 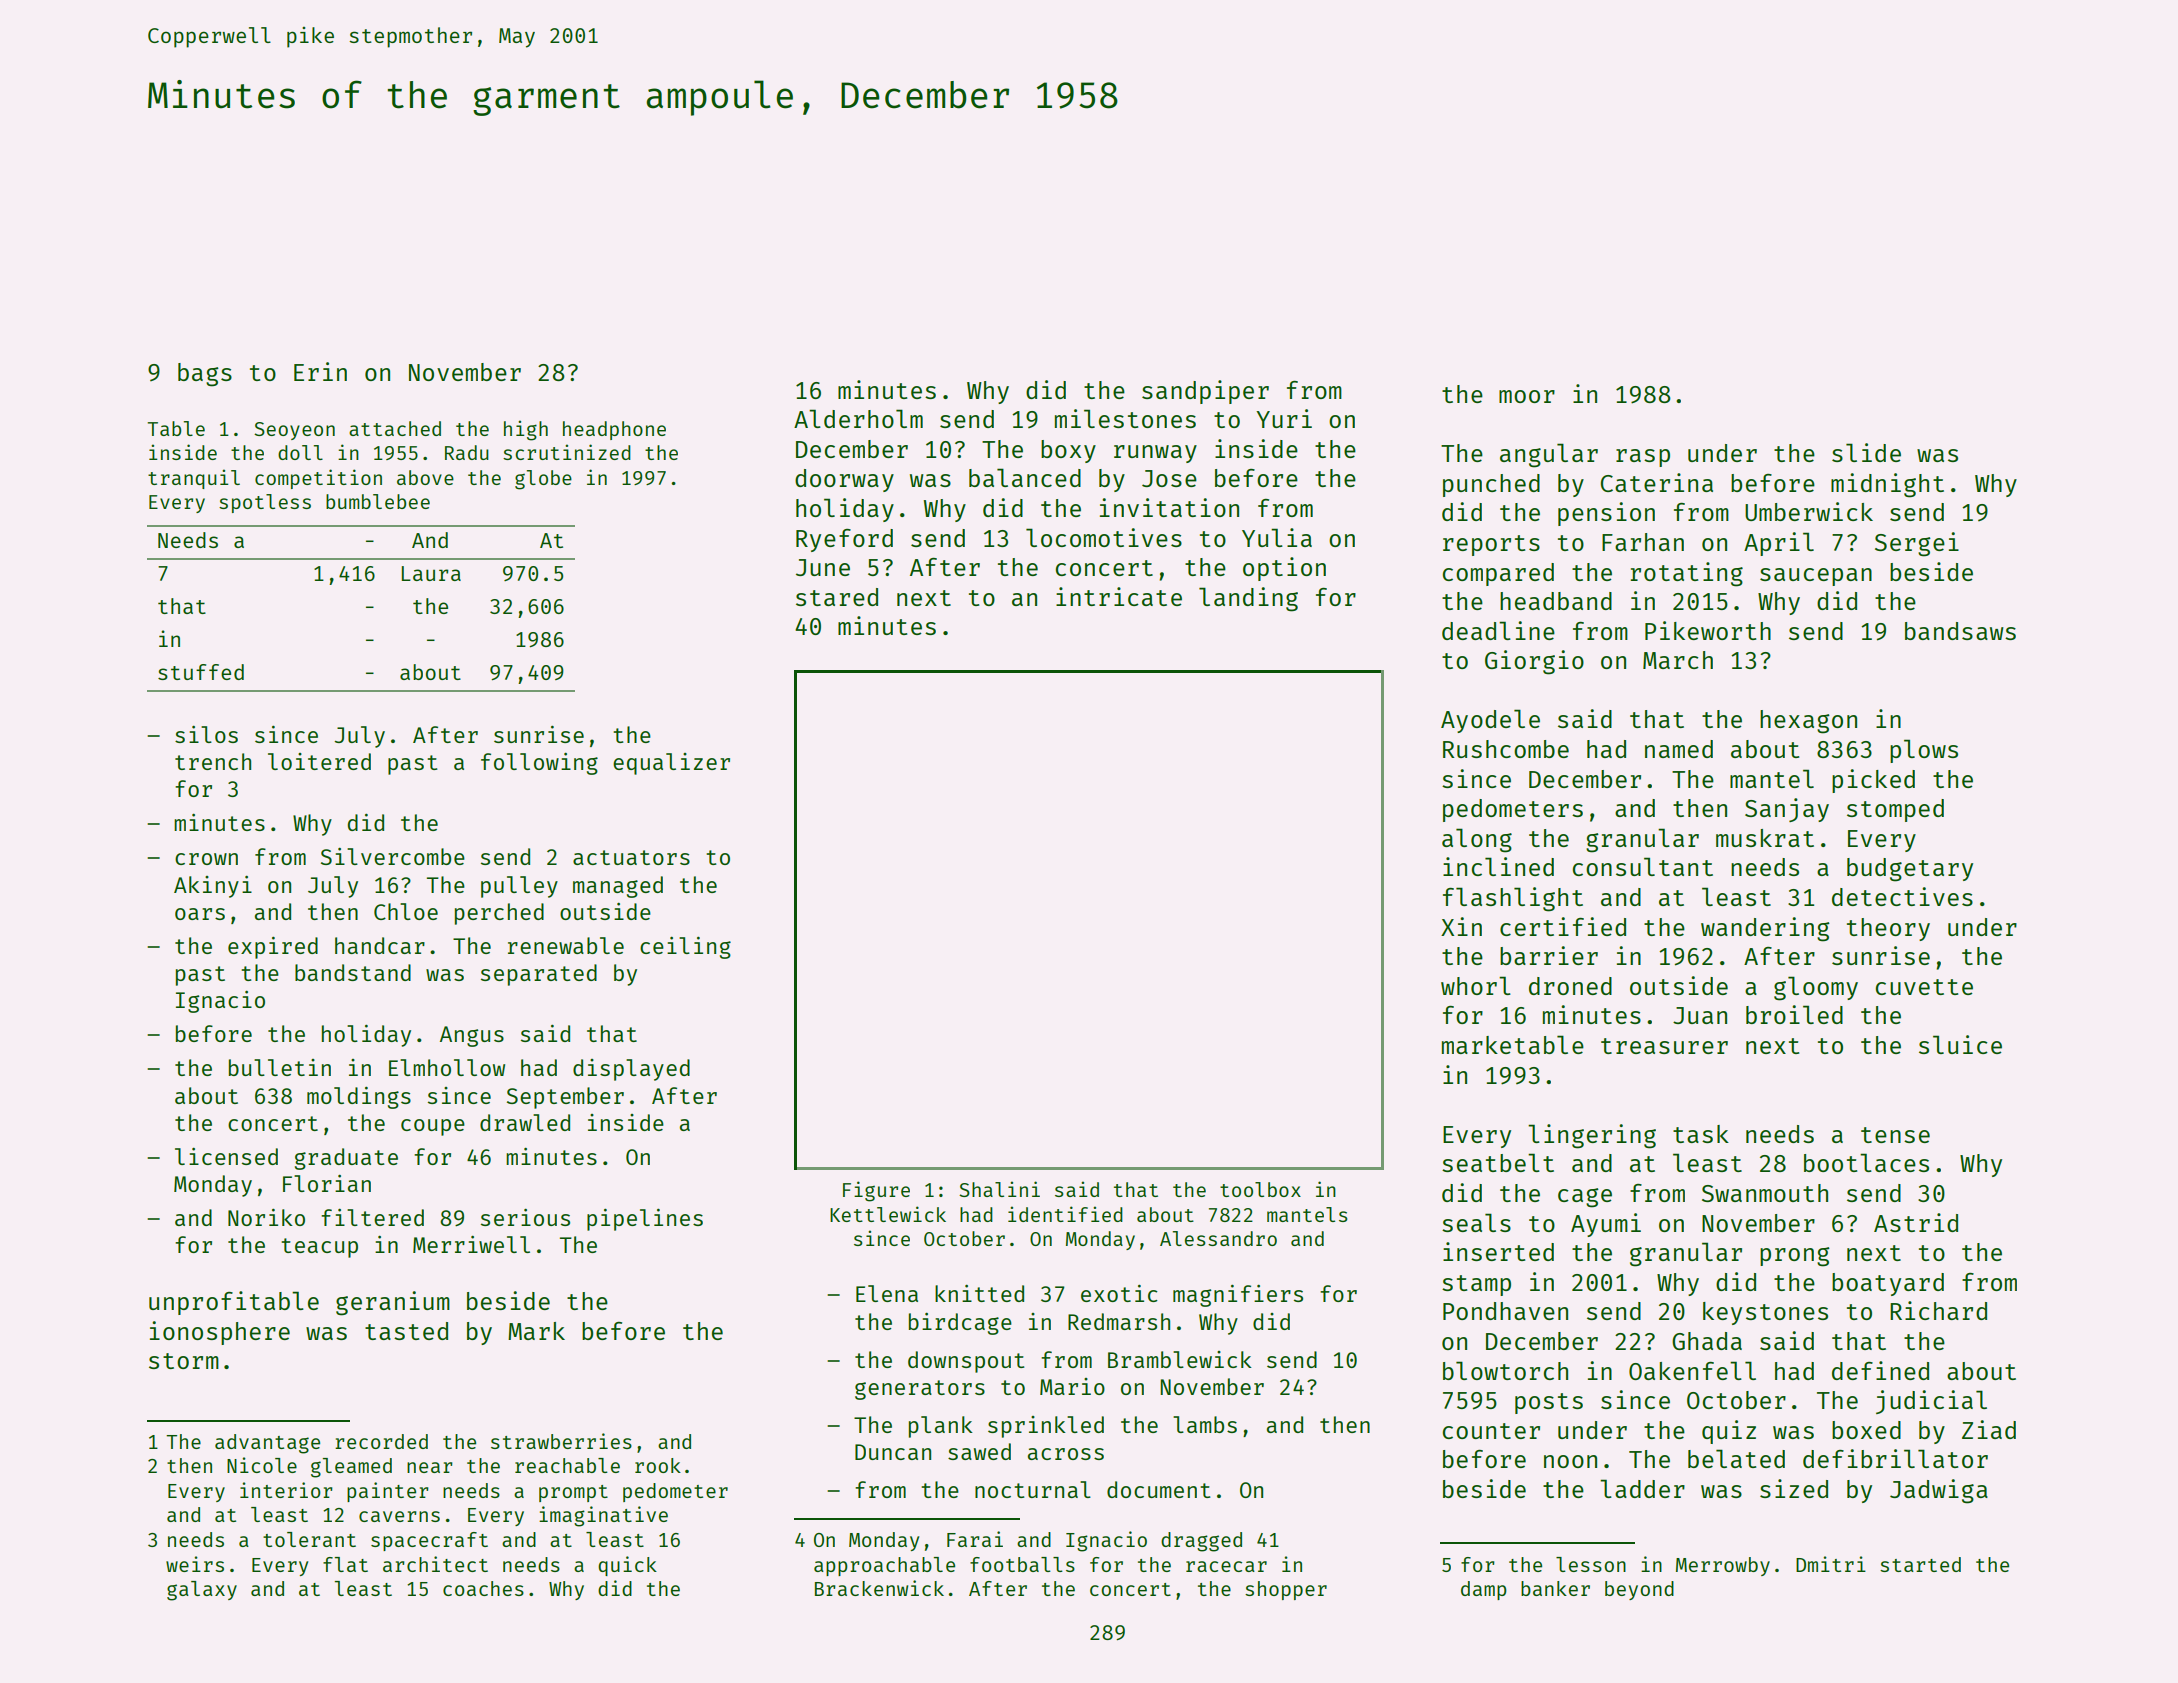 I want to click on globe, so click(x=543, y=480).
